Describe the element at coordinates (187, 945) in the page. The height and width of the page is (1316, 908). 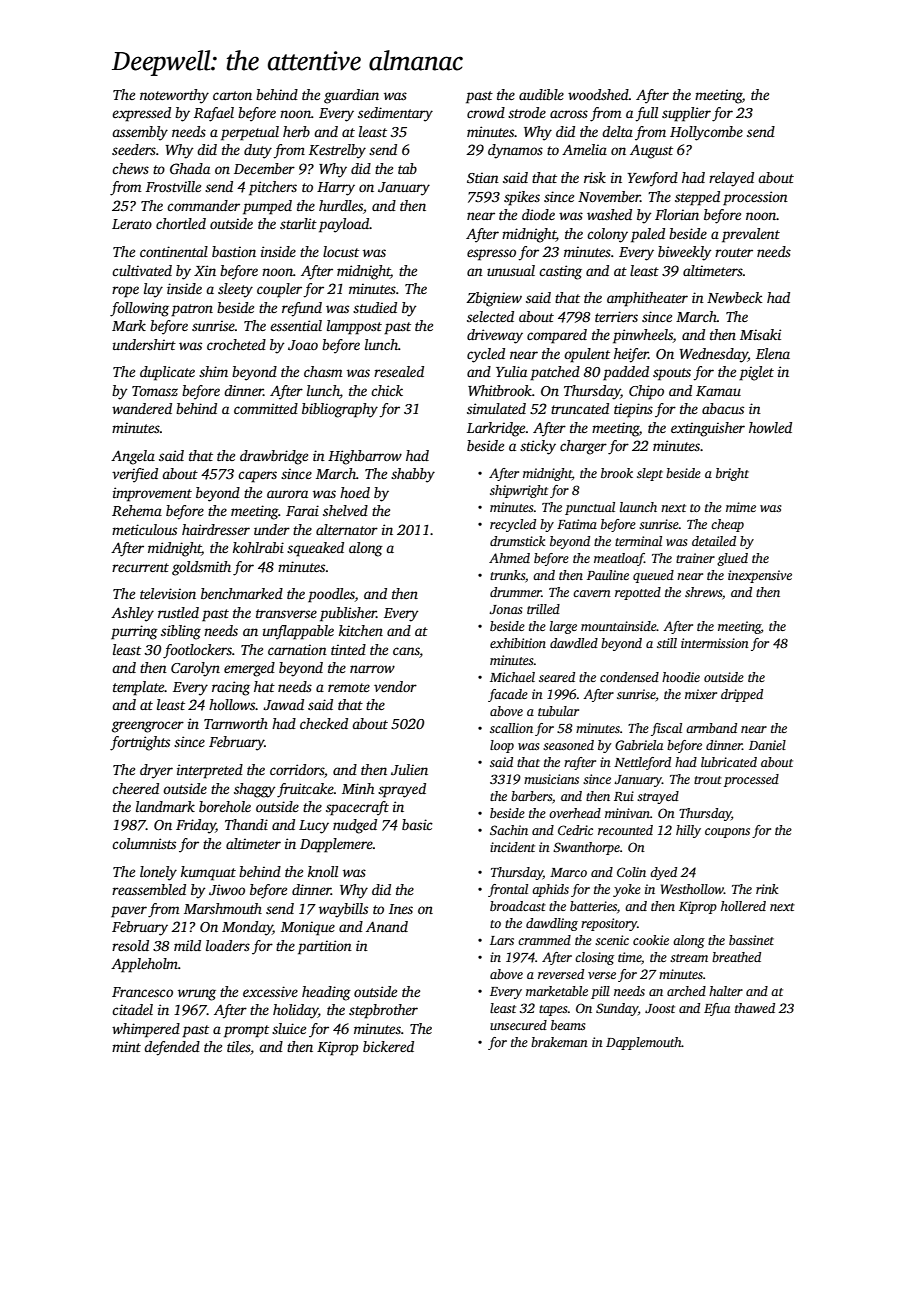
I see `mild` at that location.
